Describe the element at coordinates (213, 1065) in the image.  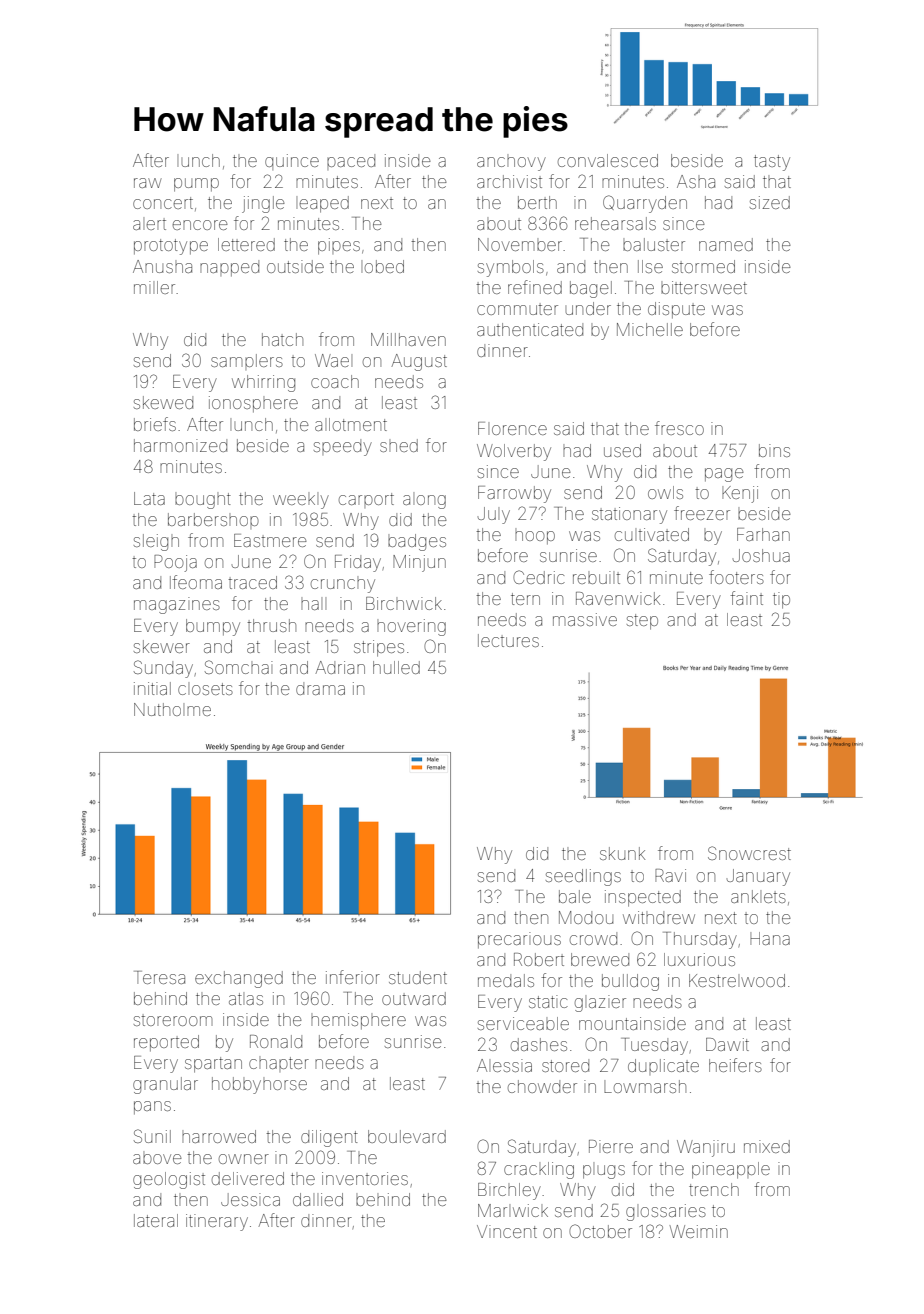
I see `spartan` at that location.
